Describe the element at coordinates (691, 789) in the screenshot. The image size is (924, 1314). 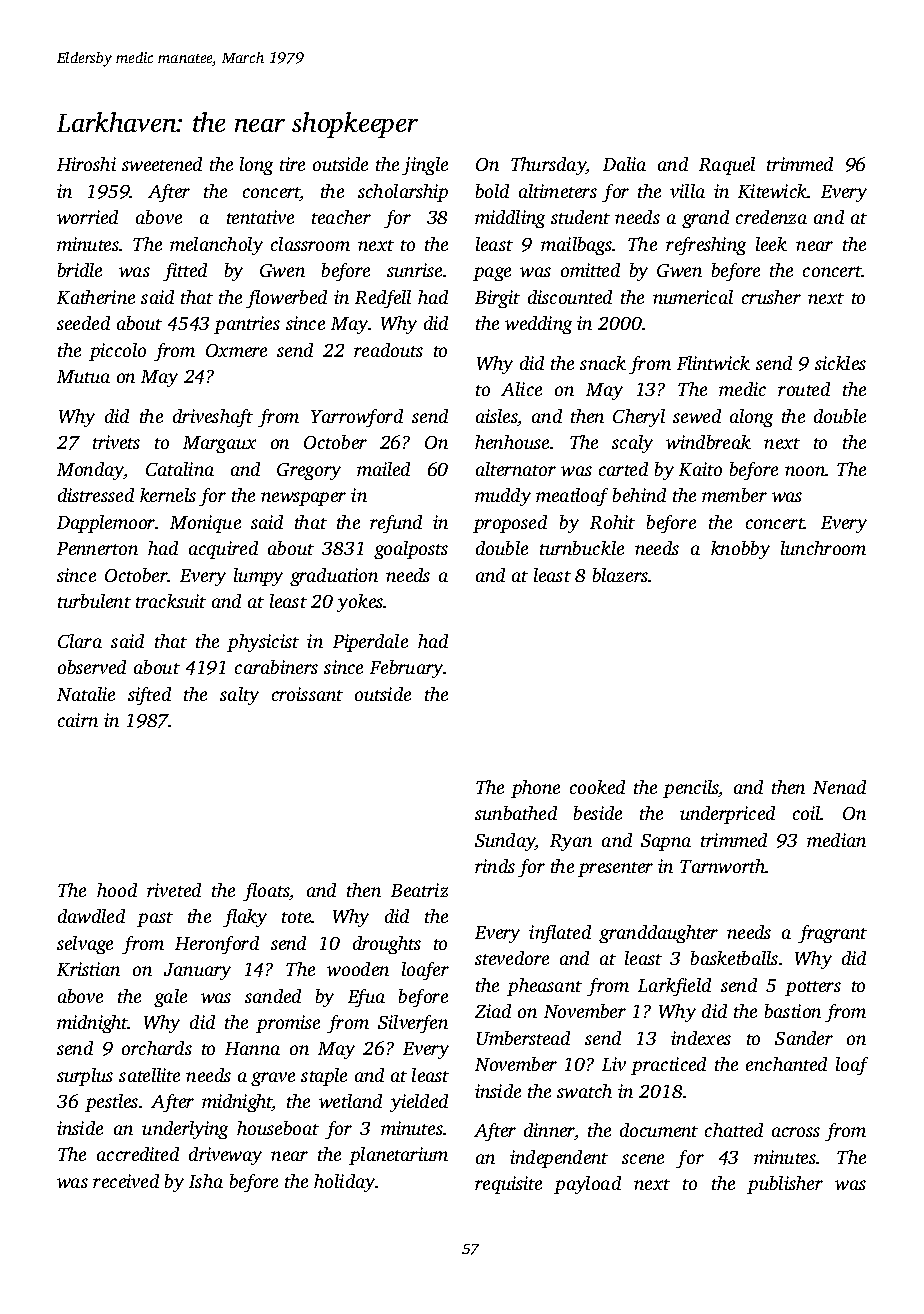
I see `pencils` at that location.
